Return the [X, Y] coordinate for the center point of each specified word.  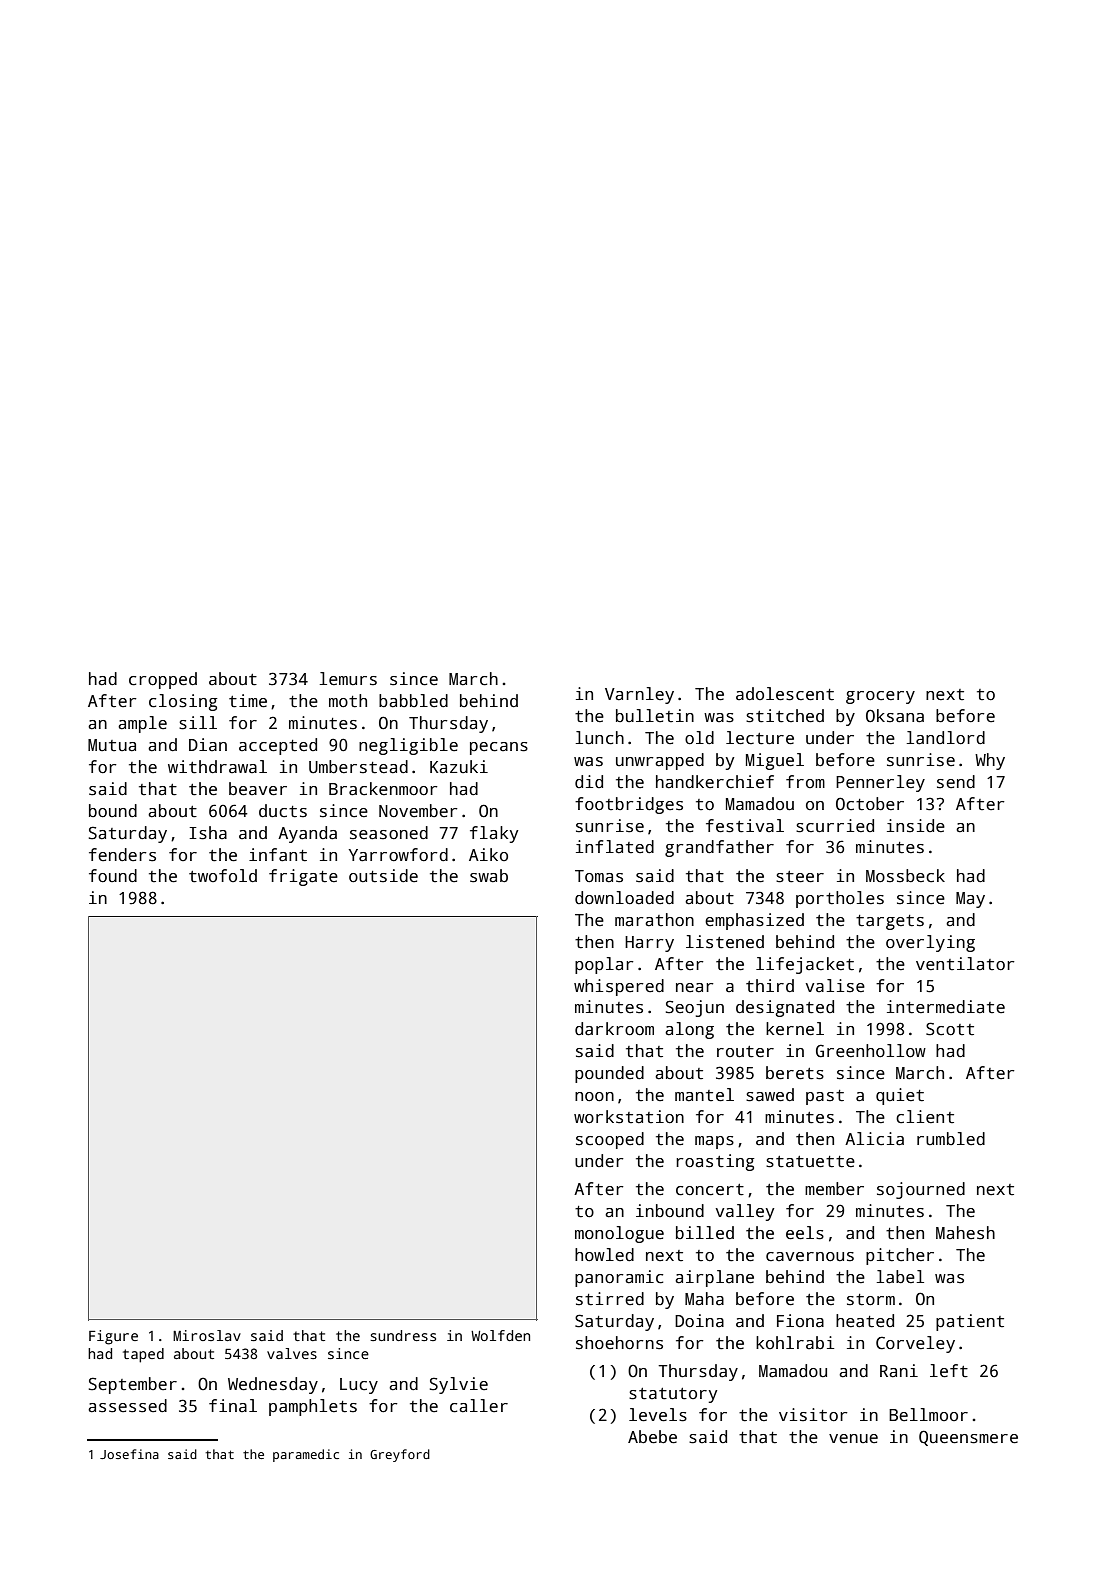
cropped [163, 680]
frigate [303, 877]
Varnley [639, 695]
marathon [654, 920]
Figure [113, 1337]
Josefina [129, 1454]
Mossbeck [905, 876]
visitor [813, 1415]
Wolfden [500, 1335]
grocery [880, 697]
